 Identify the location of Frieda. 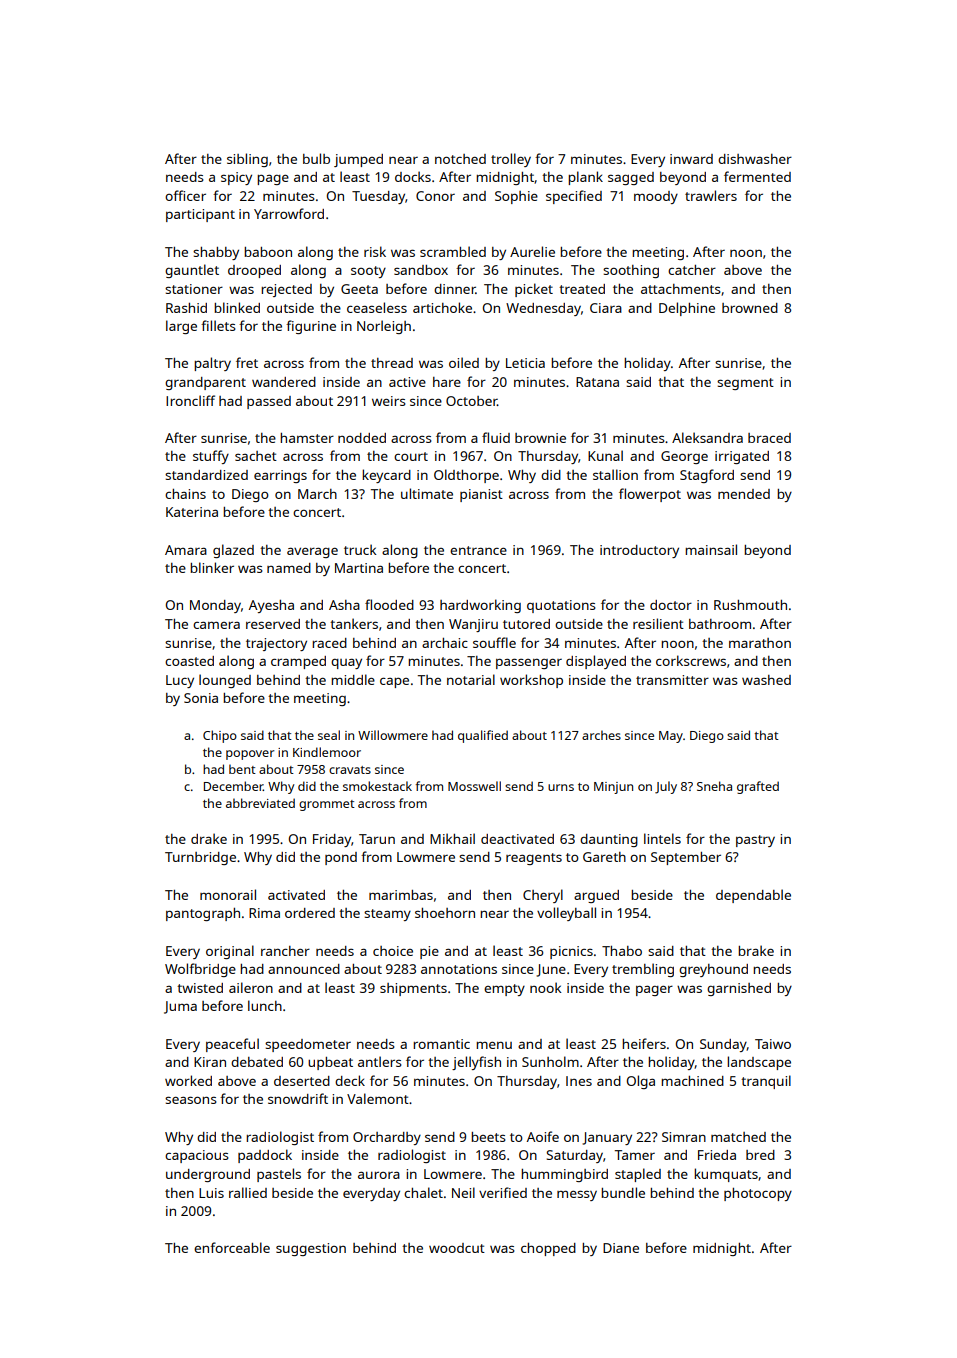
(717, 1155).
